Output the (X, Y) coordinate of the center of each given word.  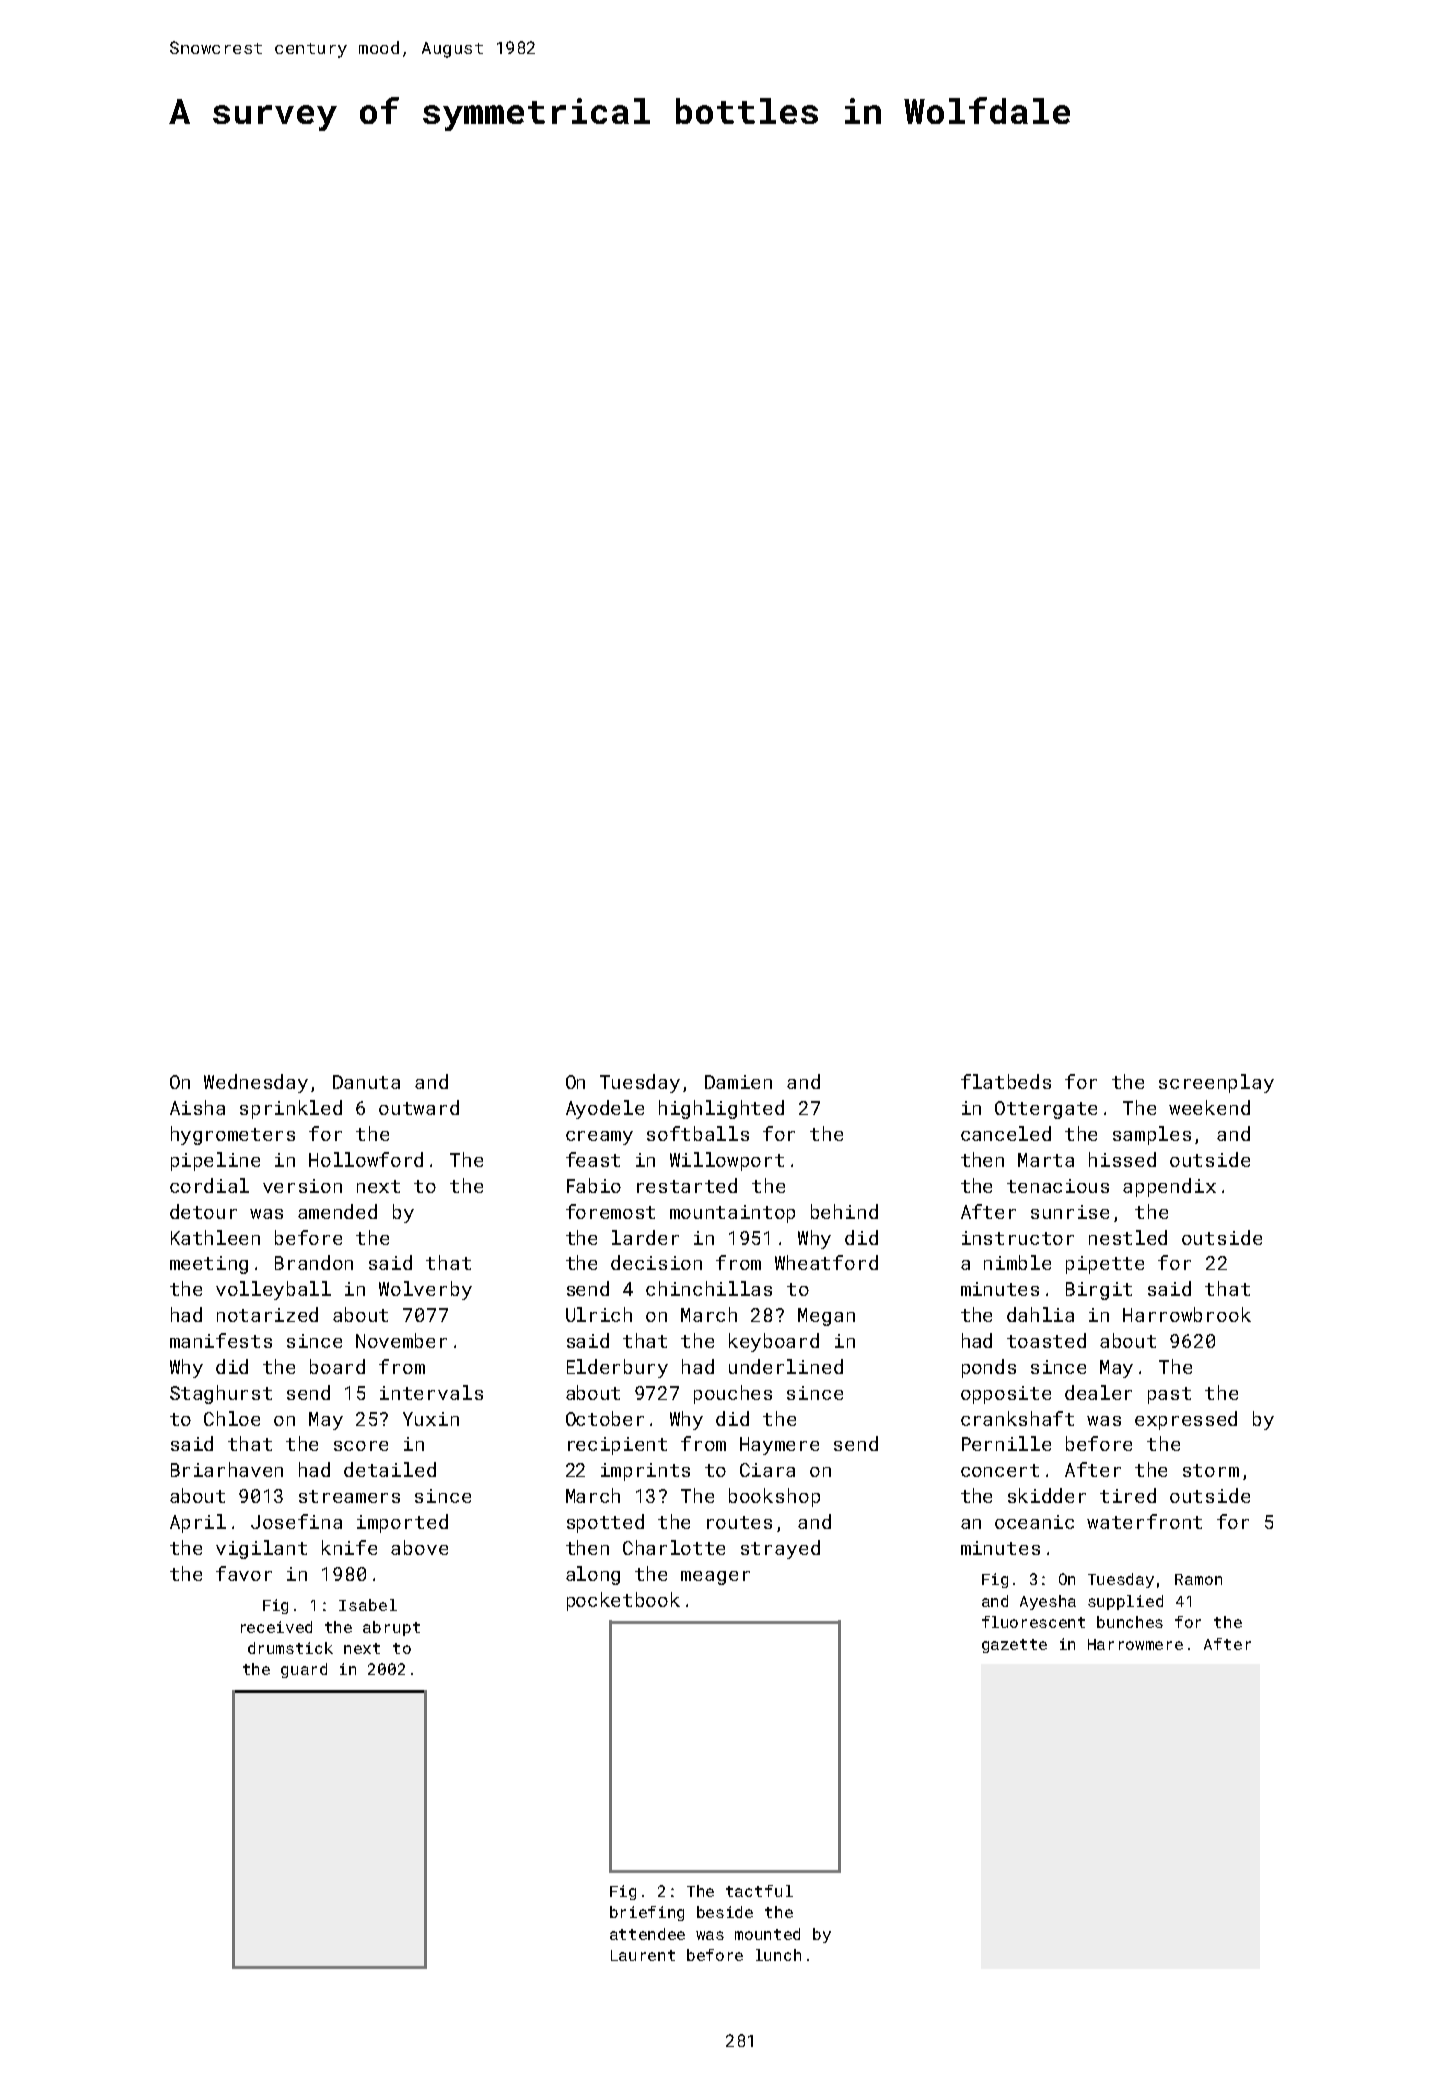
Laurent (643, 1955)
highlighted (721, 1109)
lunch (778, 1955)
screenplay (1216, 1083)
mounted (767, 1934)
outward (419, 1107)
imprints (645, 1472)
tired (1128, 1495)
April (198, 1523)
